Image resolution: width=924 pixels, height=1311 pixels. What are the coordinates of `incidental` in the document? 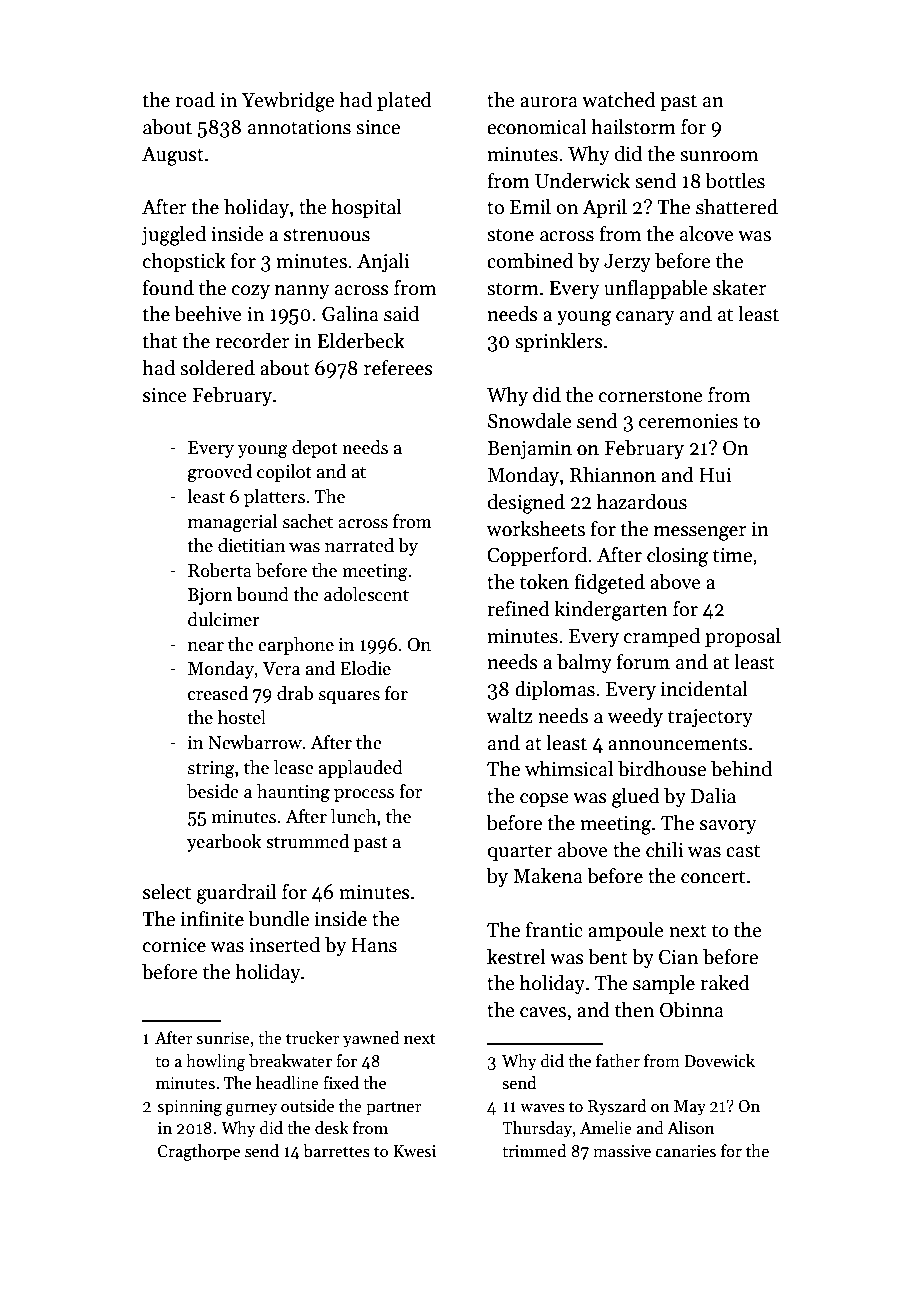 It's located at (704, 689).
